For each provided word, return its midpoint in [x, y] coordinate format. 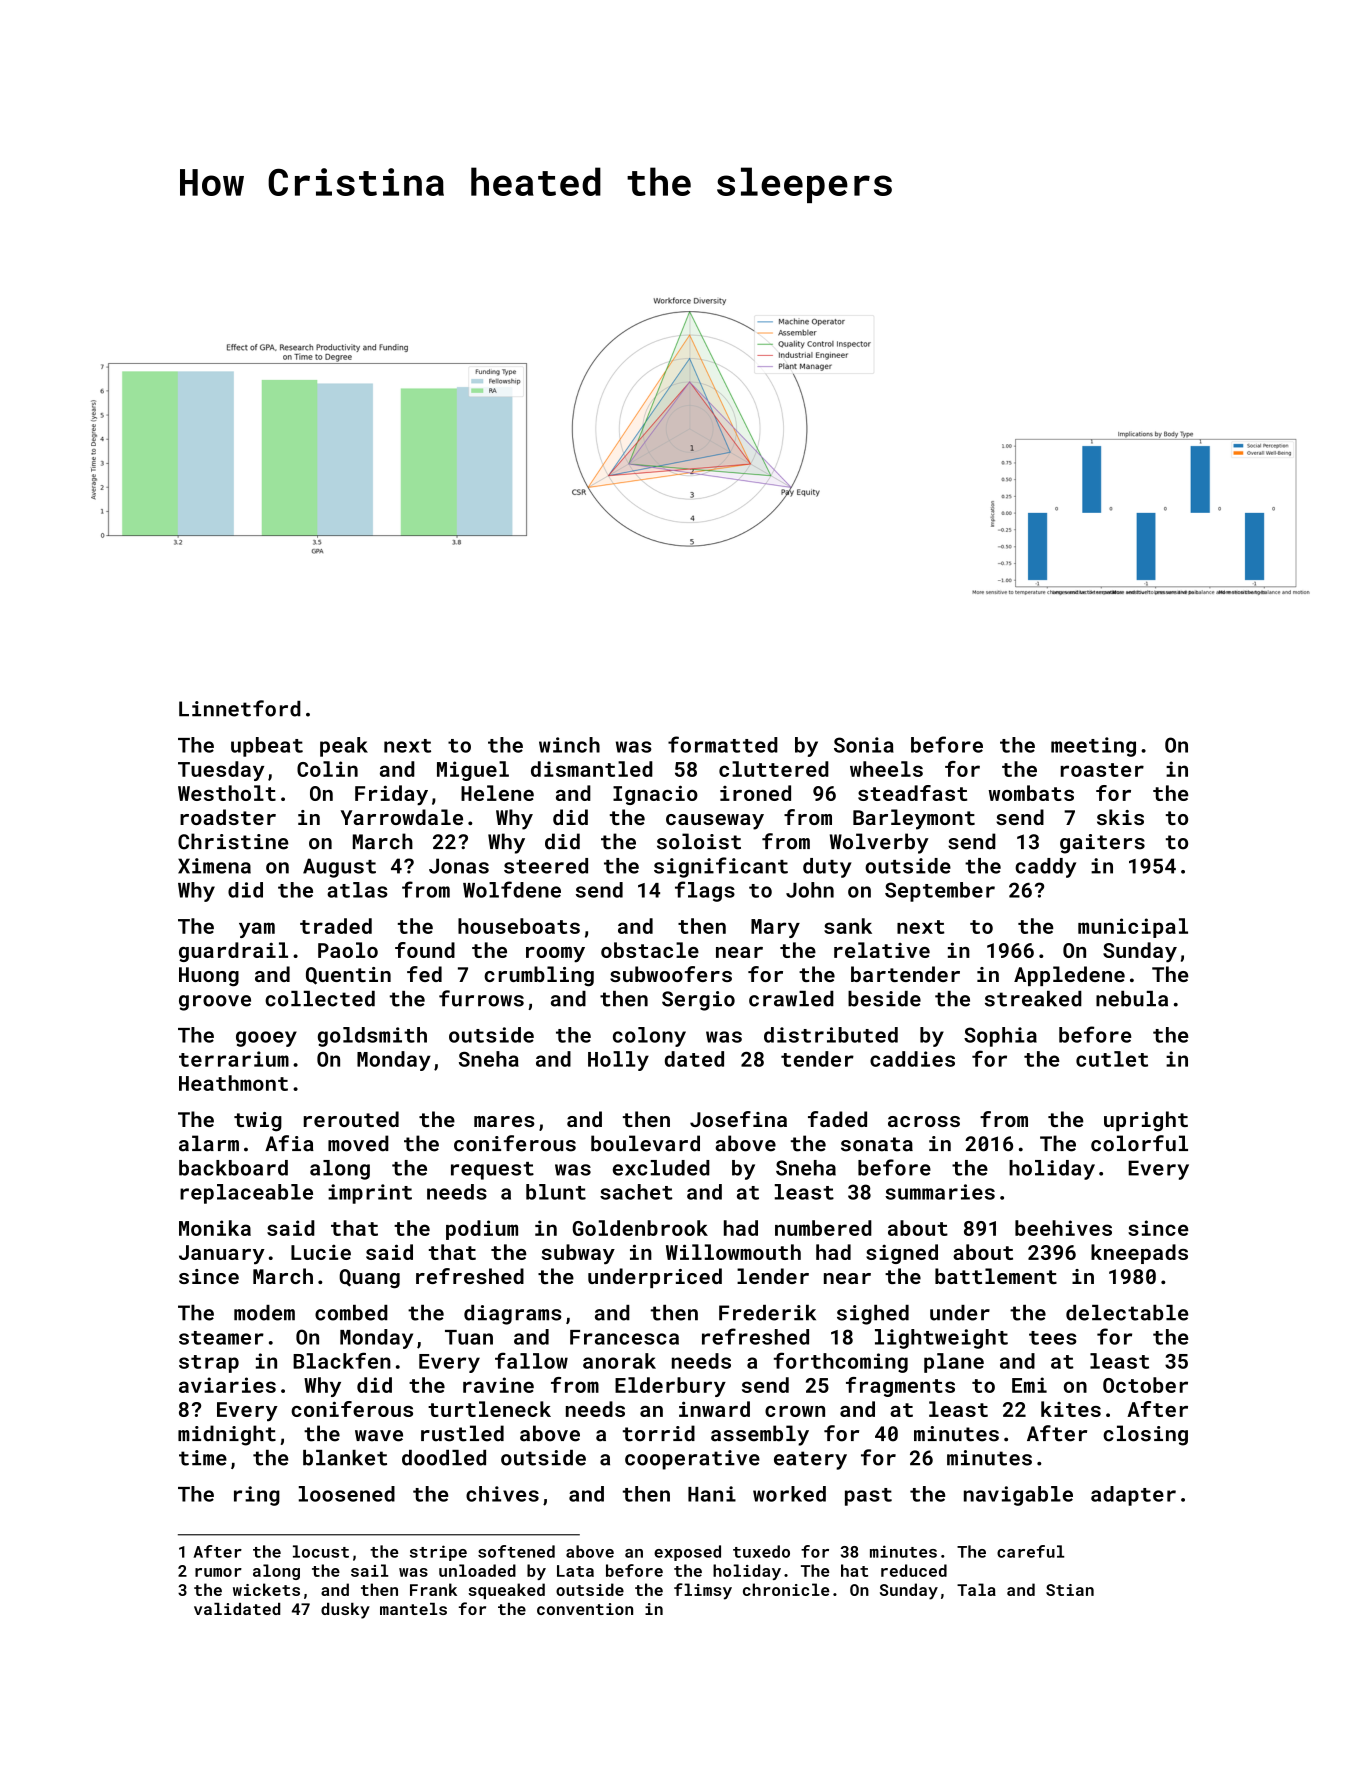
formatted [723, 744]
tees [1053, 1338]
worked [789, 1494]
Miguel [473, 771]
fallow [531, 1360]
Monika [215, 1228]
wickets [266, 1589]
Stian [1070, 1590]
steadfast [912, 793]
